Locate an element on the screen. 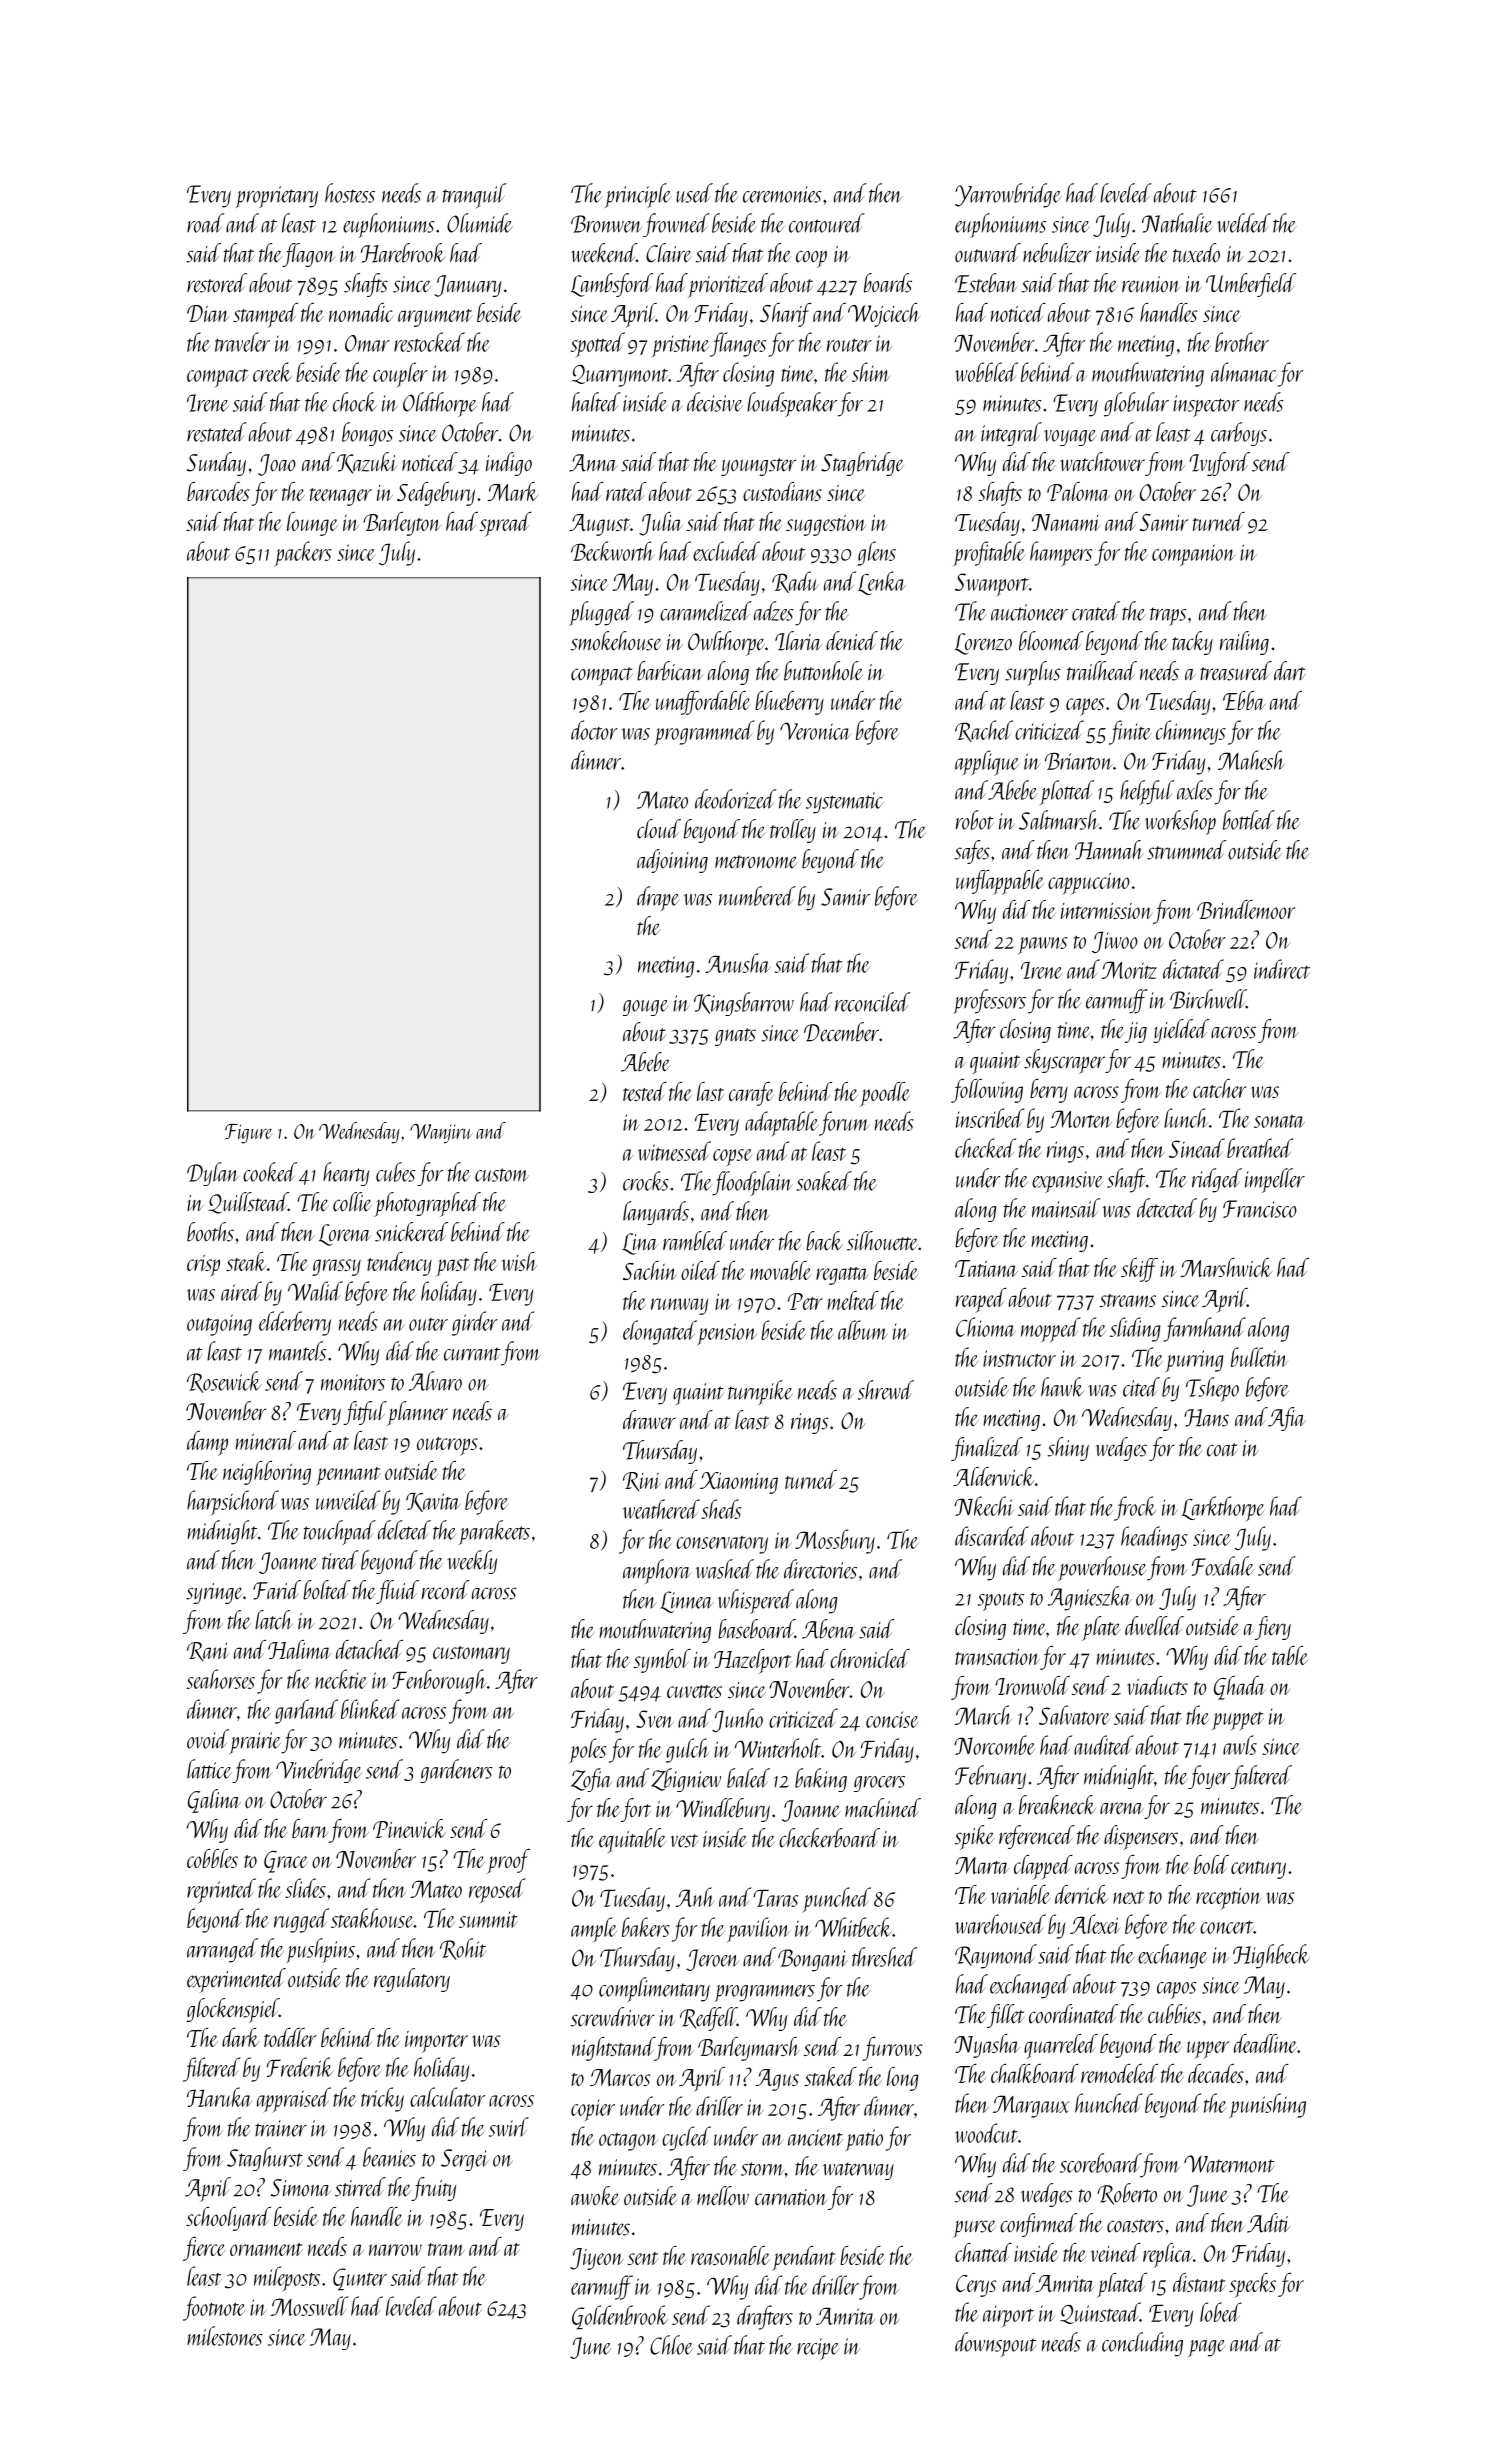 The image size is (1496, 2464). hawk is located at coordinates (1062, 1387).
